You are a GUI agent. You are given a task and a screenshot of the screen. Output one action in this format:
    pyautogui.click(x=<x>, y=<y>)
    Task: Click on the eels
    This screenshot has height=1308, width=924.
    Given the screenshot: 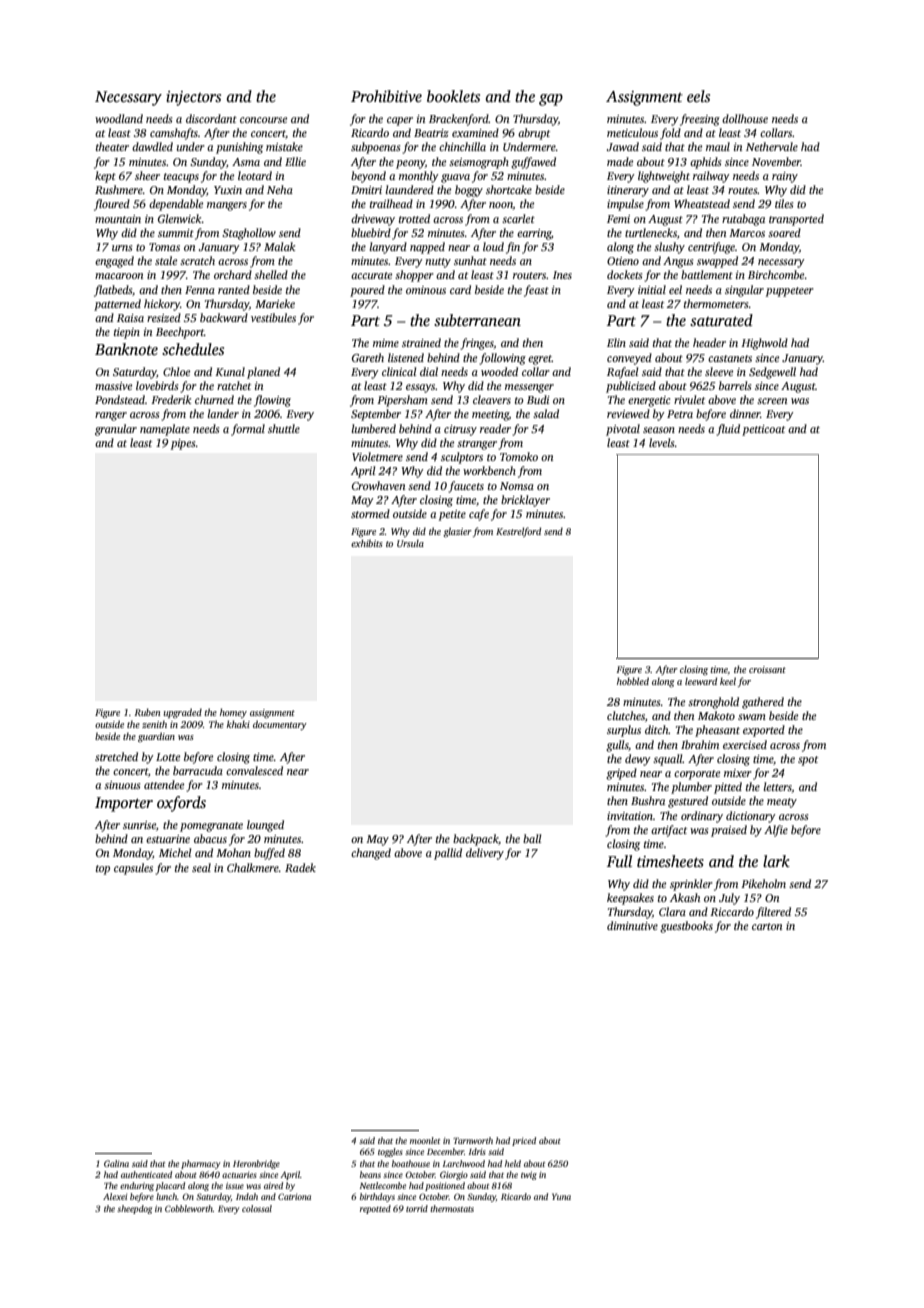 What is the action you would take?
    pyautogui.click(x=698, y=96)
